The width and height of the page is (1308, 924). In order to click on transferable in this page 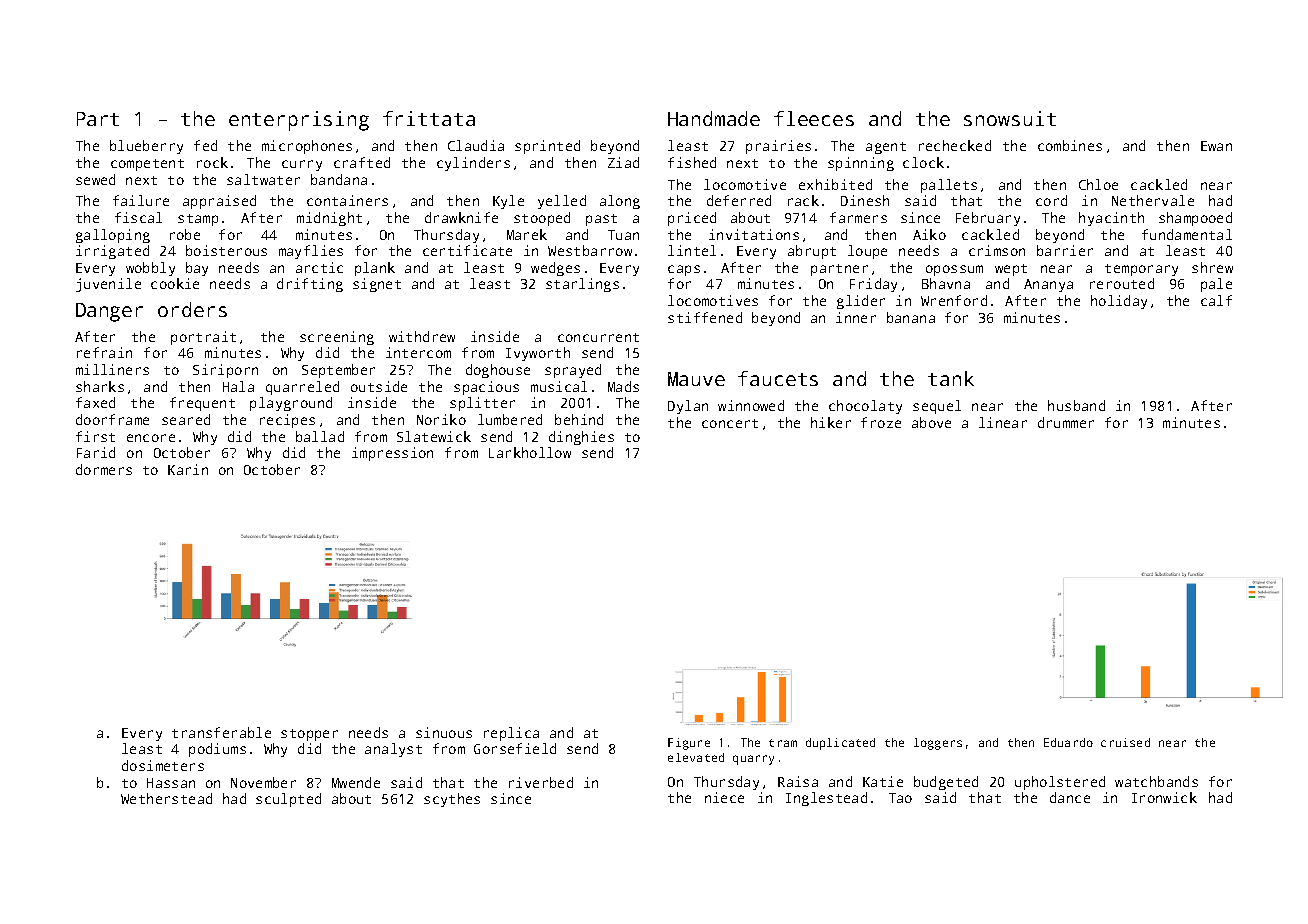, I will do `click(221, 732)`.
